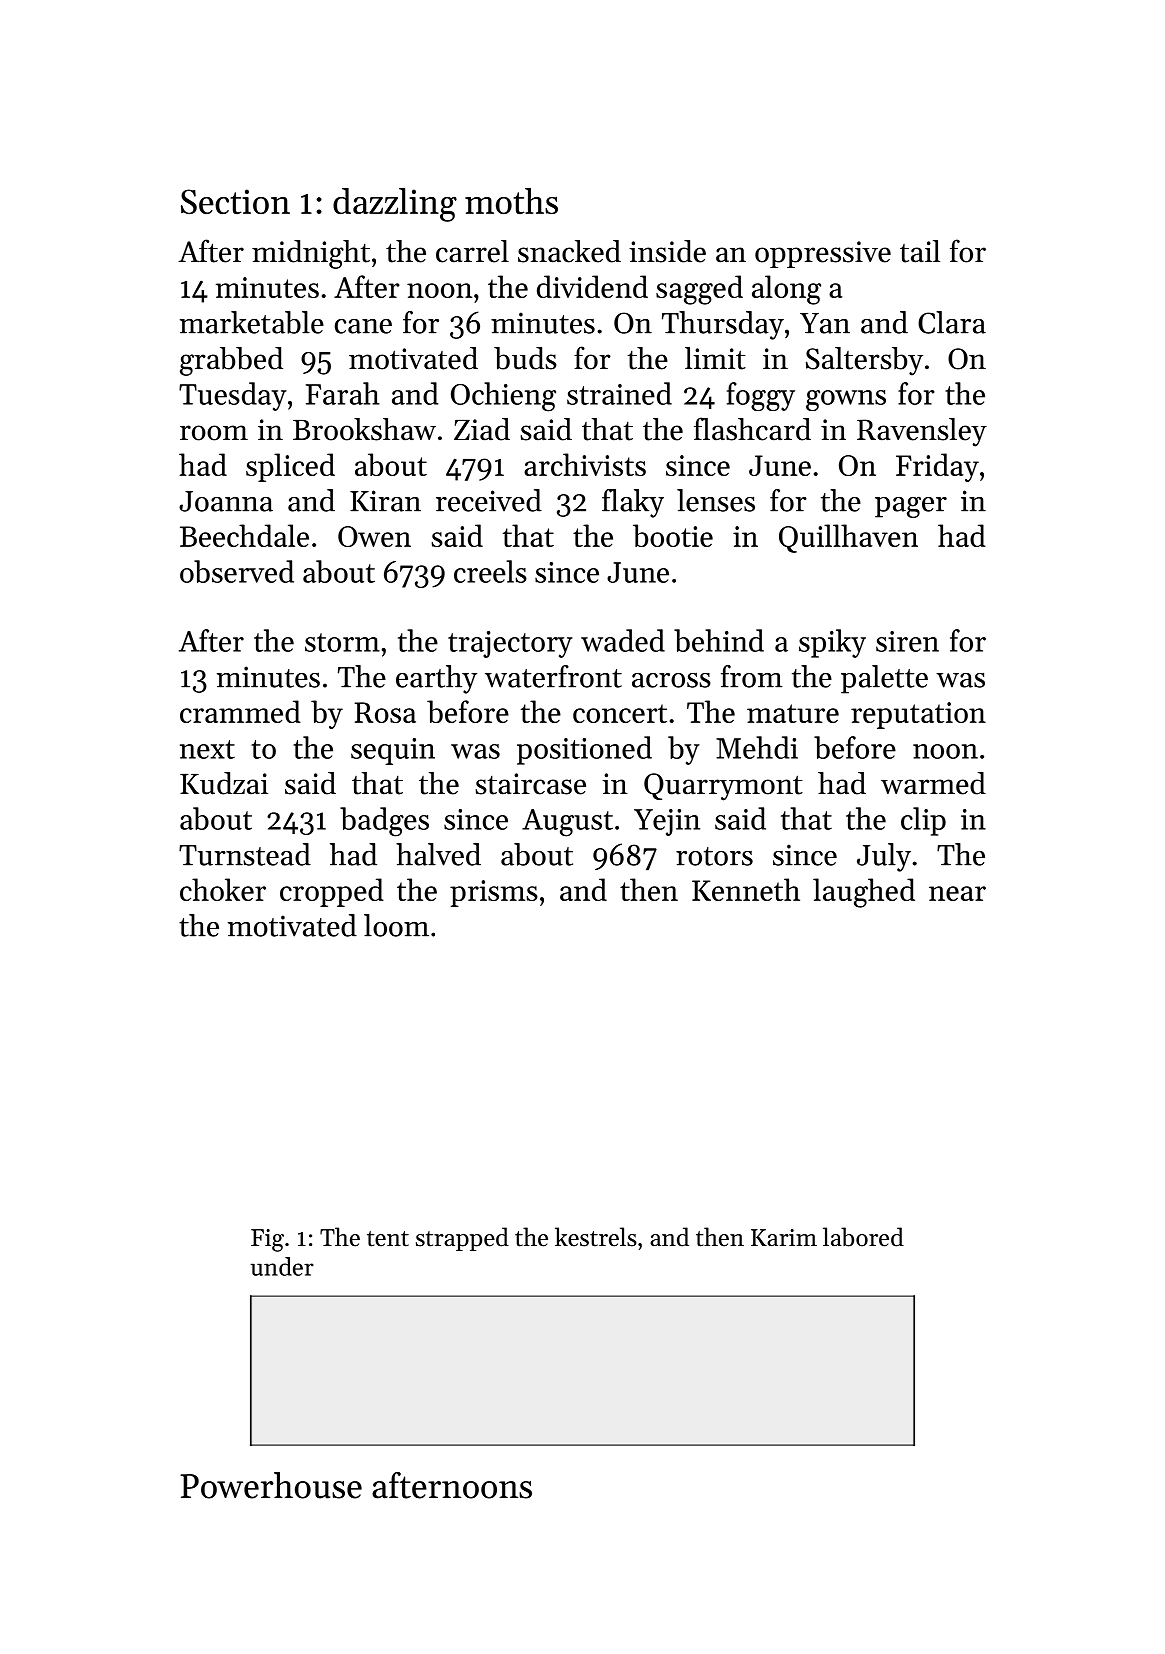  I want to click on Powerhouse, so click(271, 1485).
